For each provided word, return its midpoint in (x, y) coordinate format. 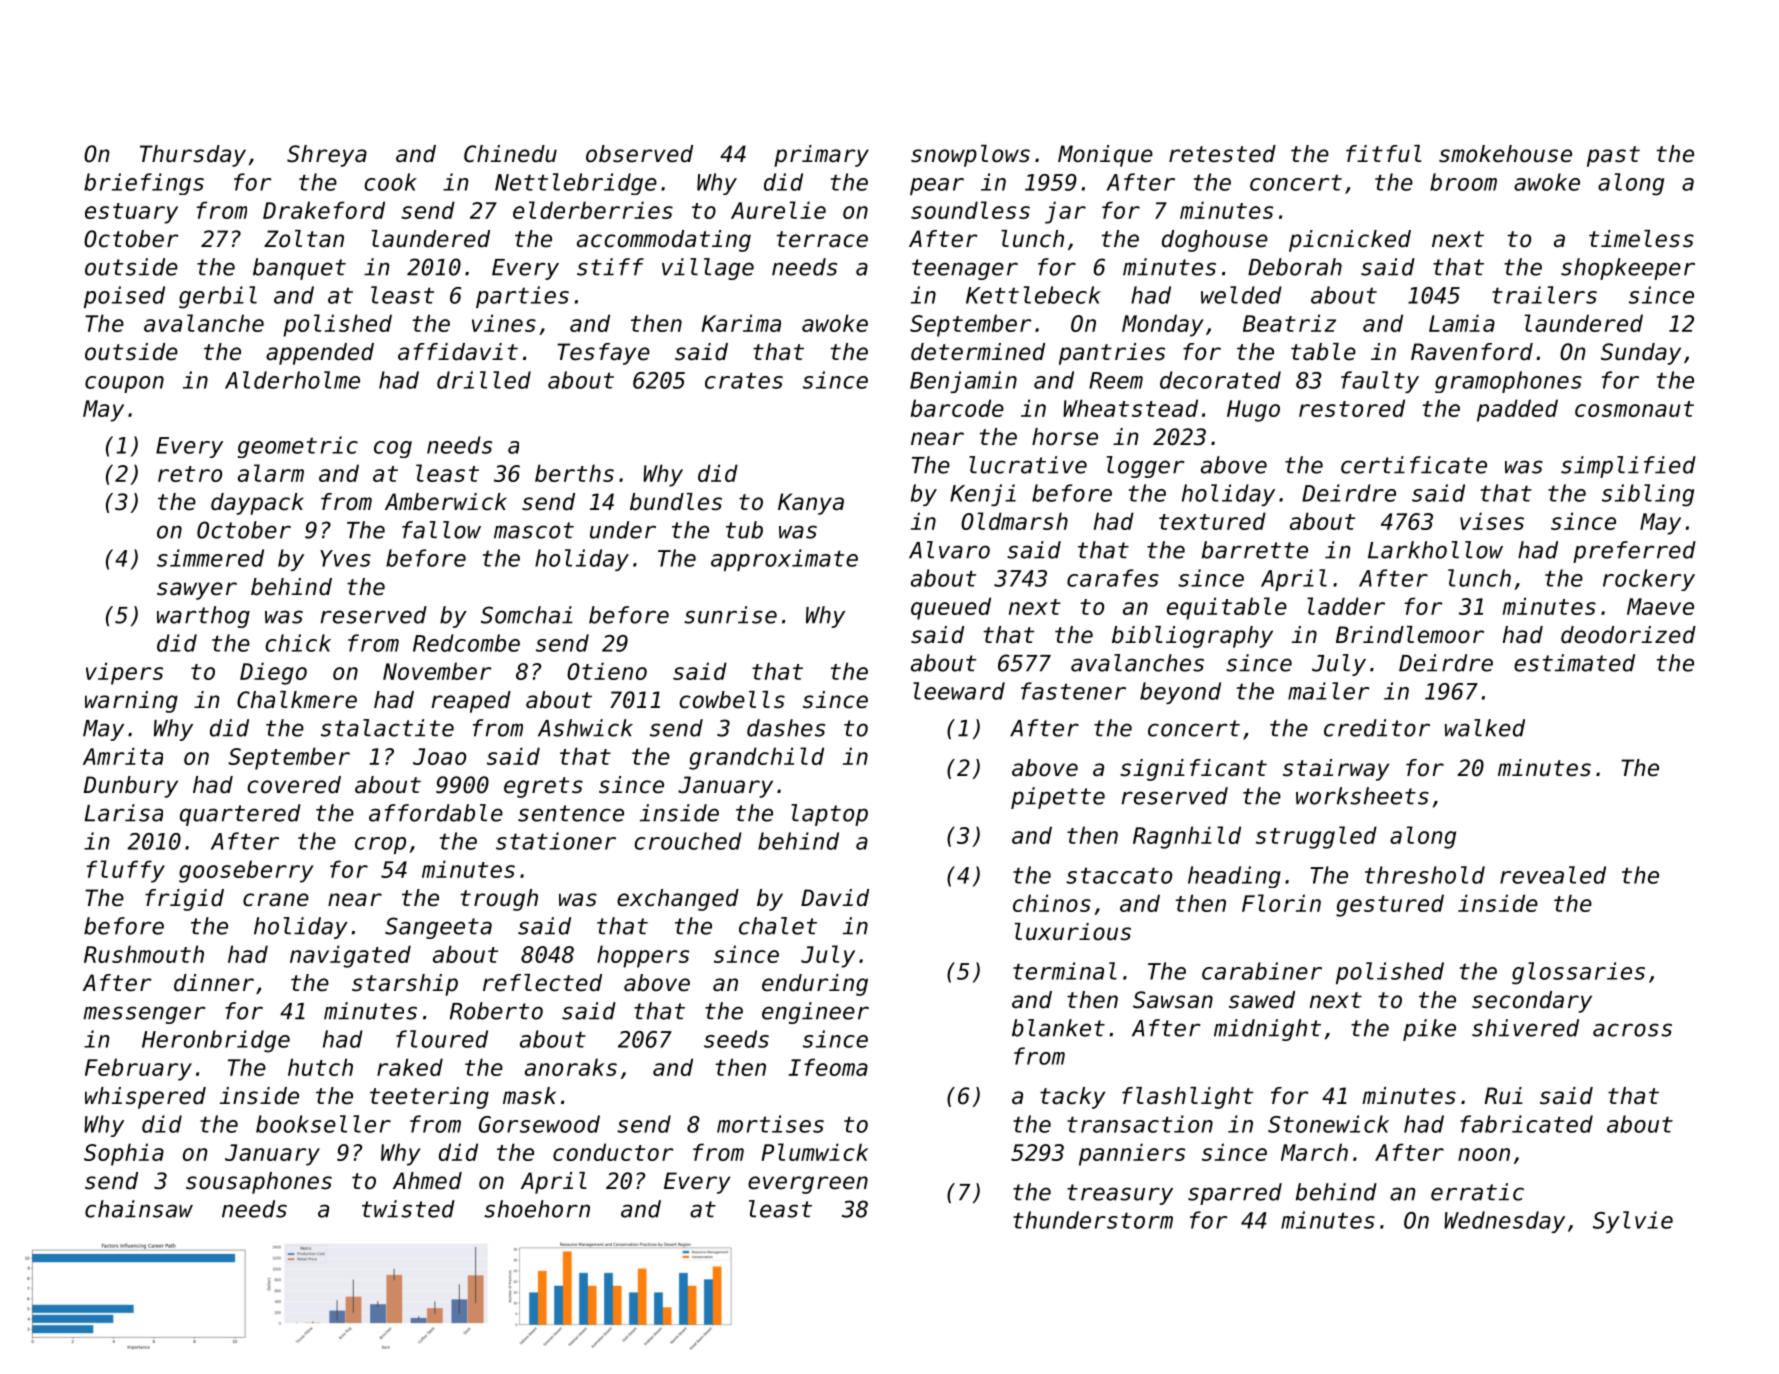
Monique (1105, 156)
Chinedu (510, 154)
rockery (1649, 580)
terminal (1065, 971)
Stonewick (1328, 1124)
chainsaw (139, 1209)
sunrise (730, 615)
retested (1222, 154)
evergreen (808, 1185)
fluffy (125, 871)
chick (298, 643)
